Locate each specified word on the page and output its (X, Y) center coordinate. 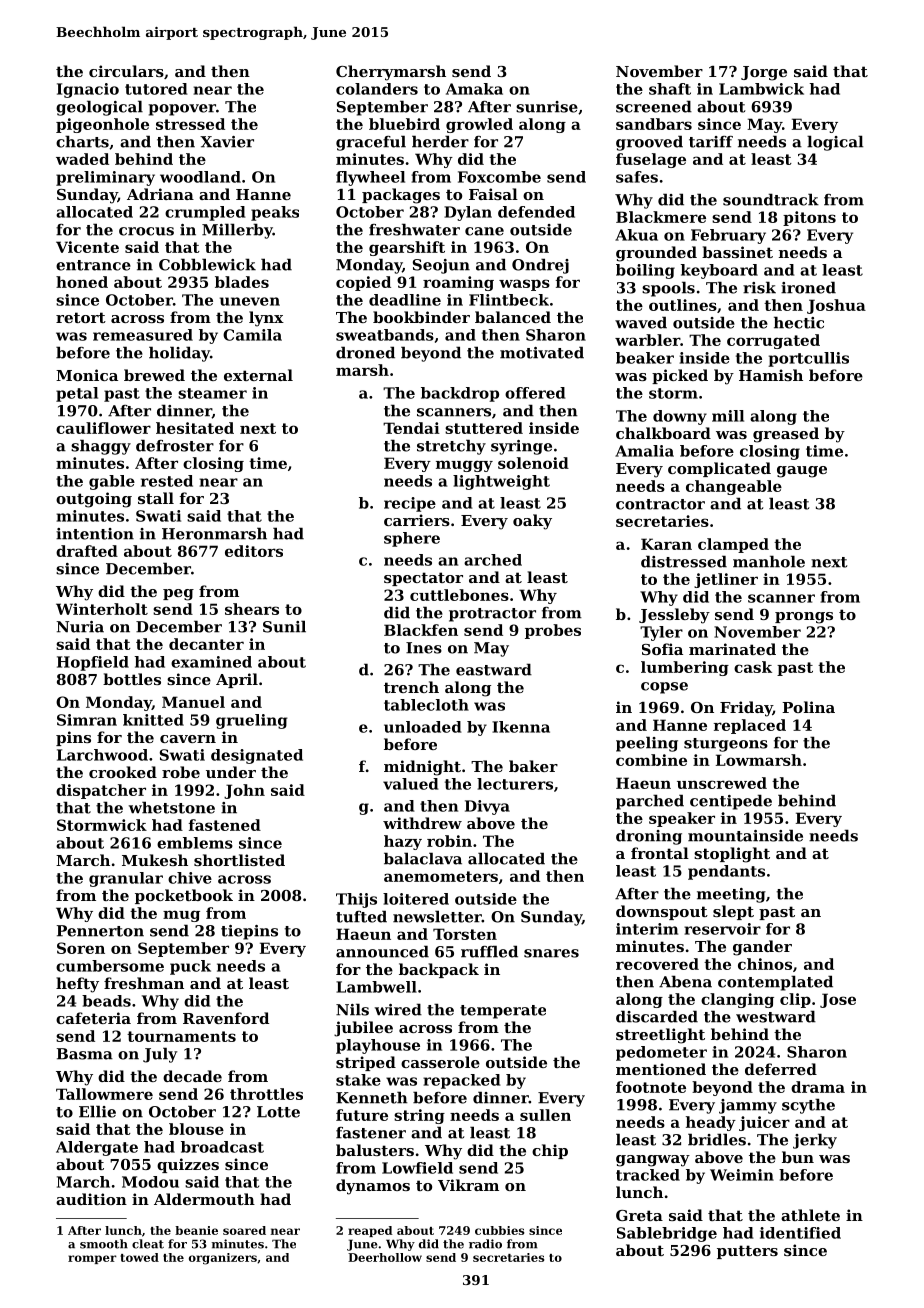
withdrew (422, 823)
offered (535, 393)
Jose (838, 1000)
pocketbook (184, 896)
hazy (403, 842)
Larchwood (102, 755)
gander (762, 948)
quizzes (188, 1165)
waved (641, 322)
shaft (670, 89)
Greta (639, 1215)
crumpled (205, 213)
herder (440, 141)
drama (818, 1087)
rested (167, 481)
